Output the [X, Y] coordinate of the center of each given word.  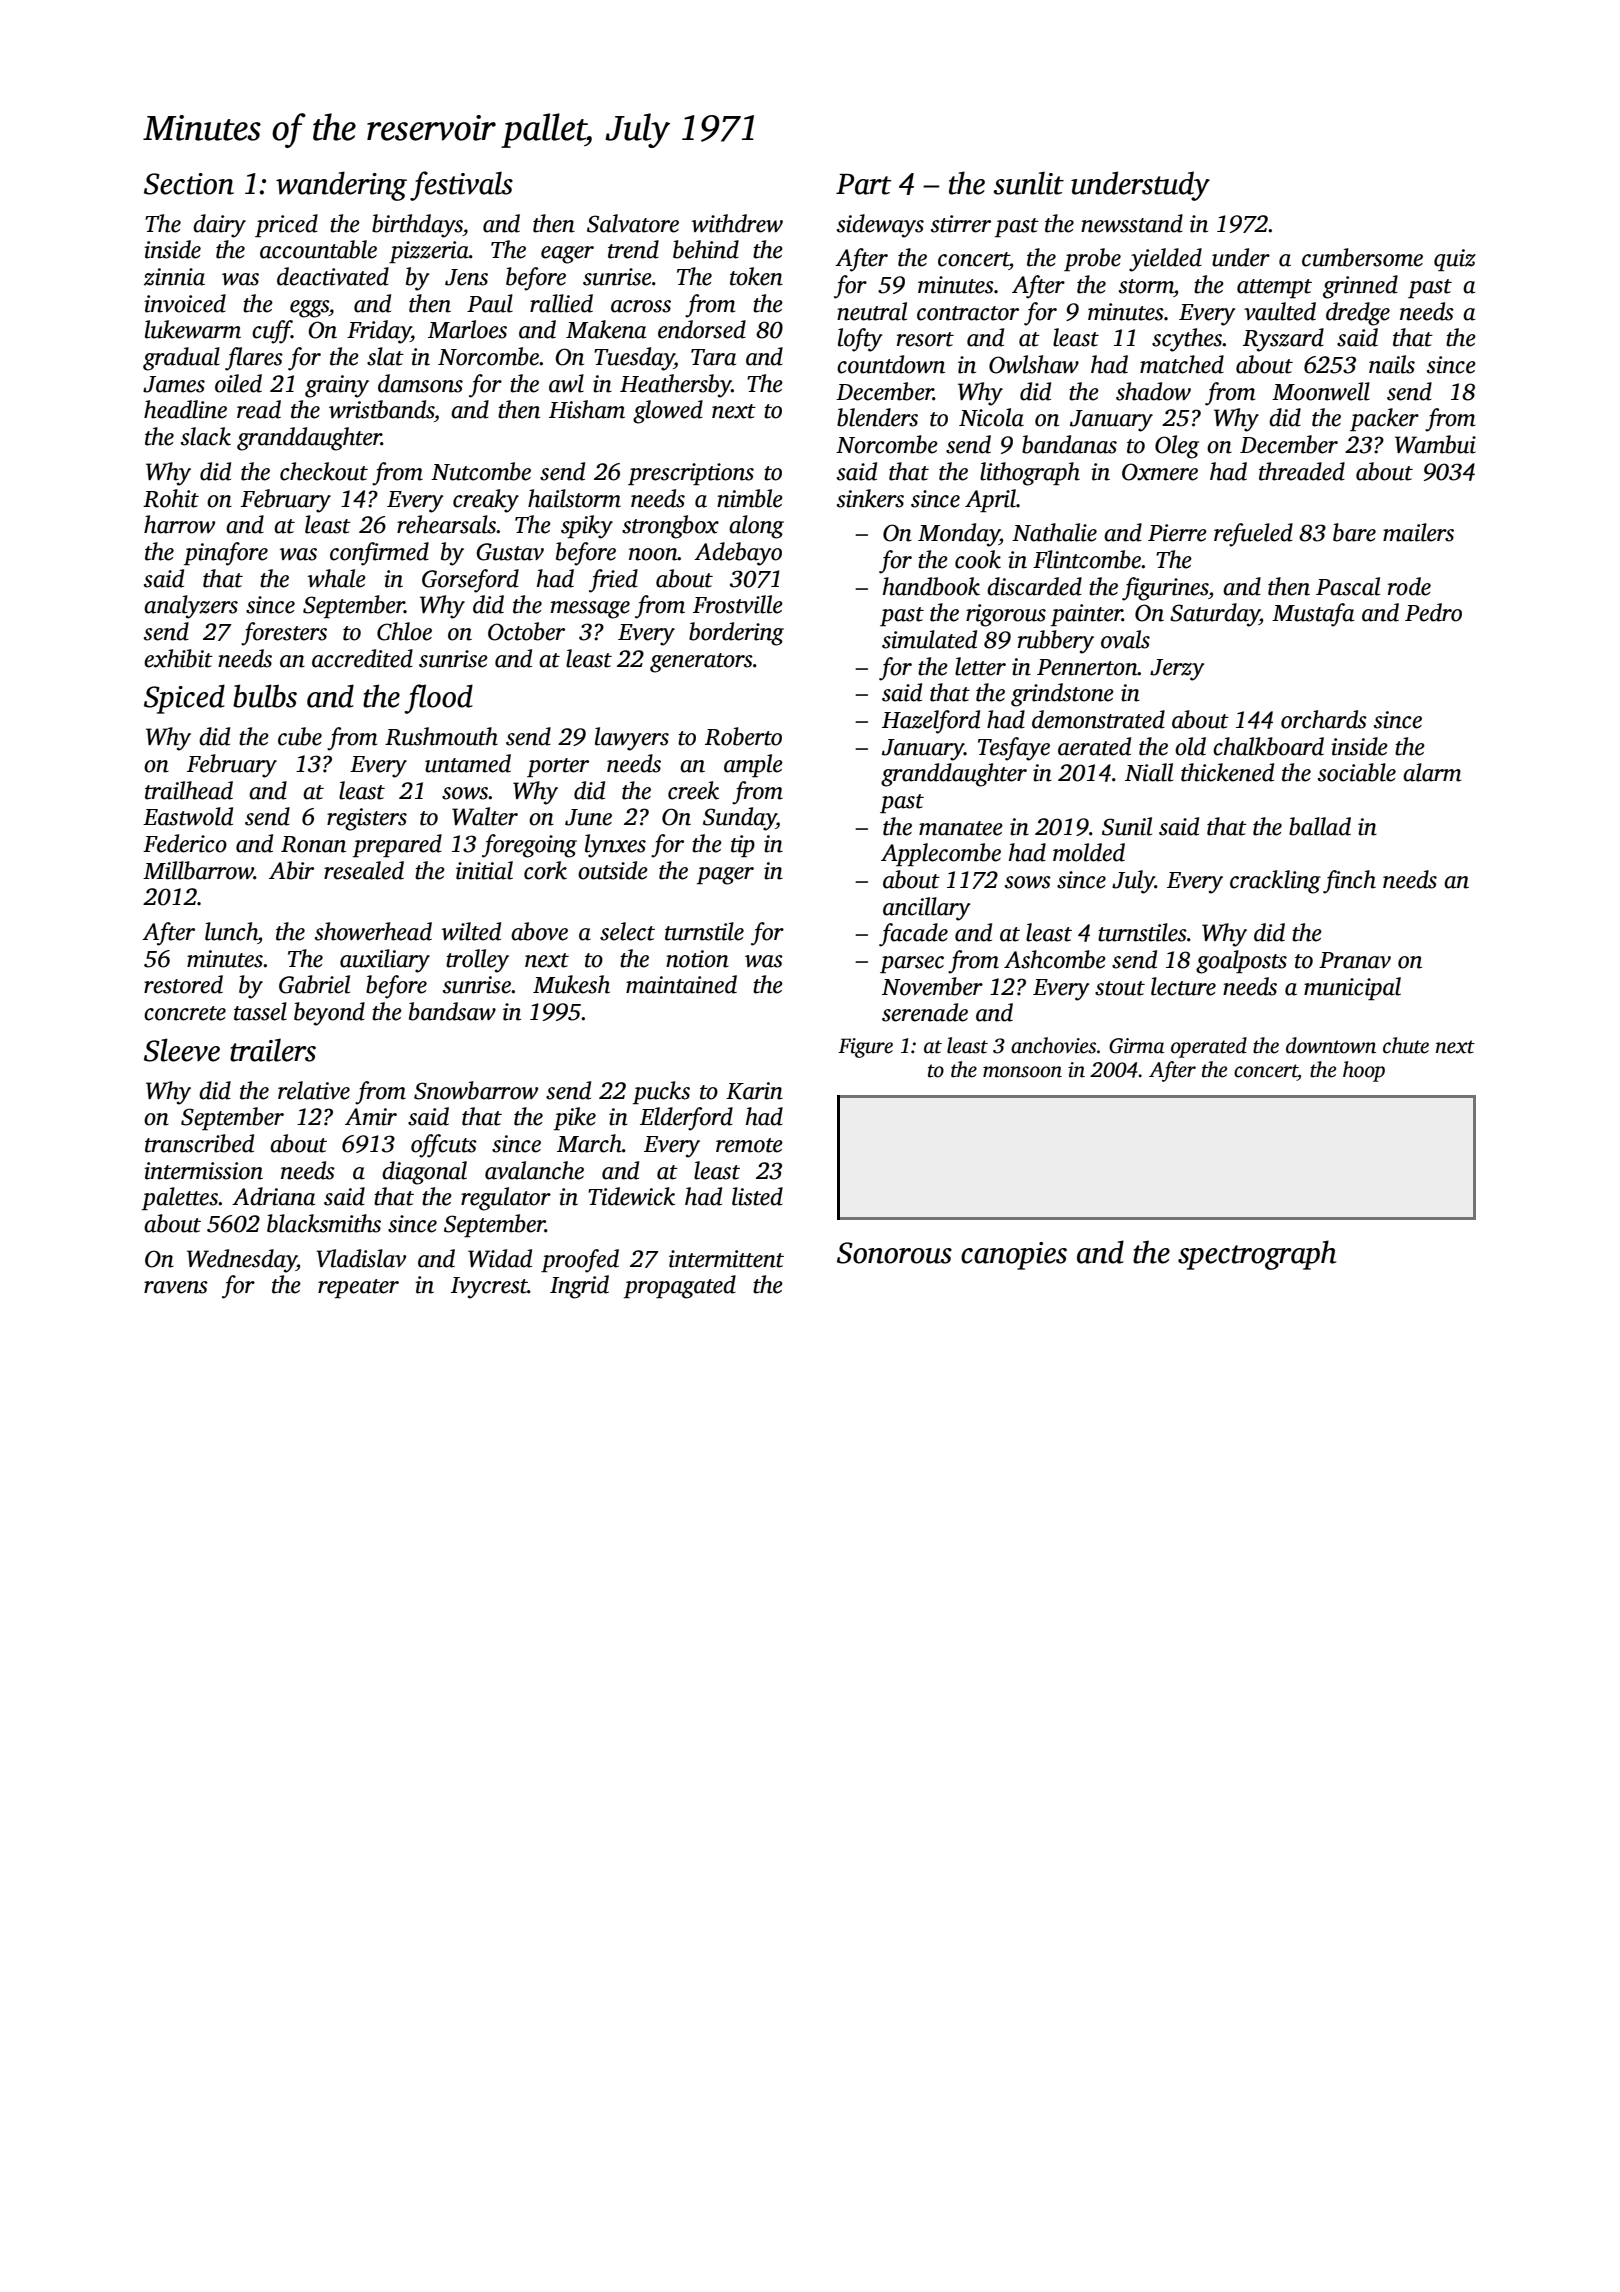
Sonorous [894, 1253]
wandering [341, 186]
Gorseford [470, 581]
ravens [176, 1287]
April [990, 500]
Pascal [1348, 586]
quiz [1455, 260]
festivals [461, 186]
